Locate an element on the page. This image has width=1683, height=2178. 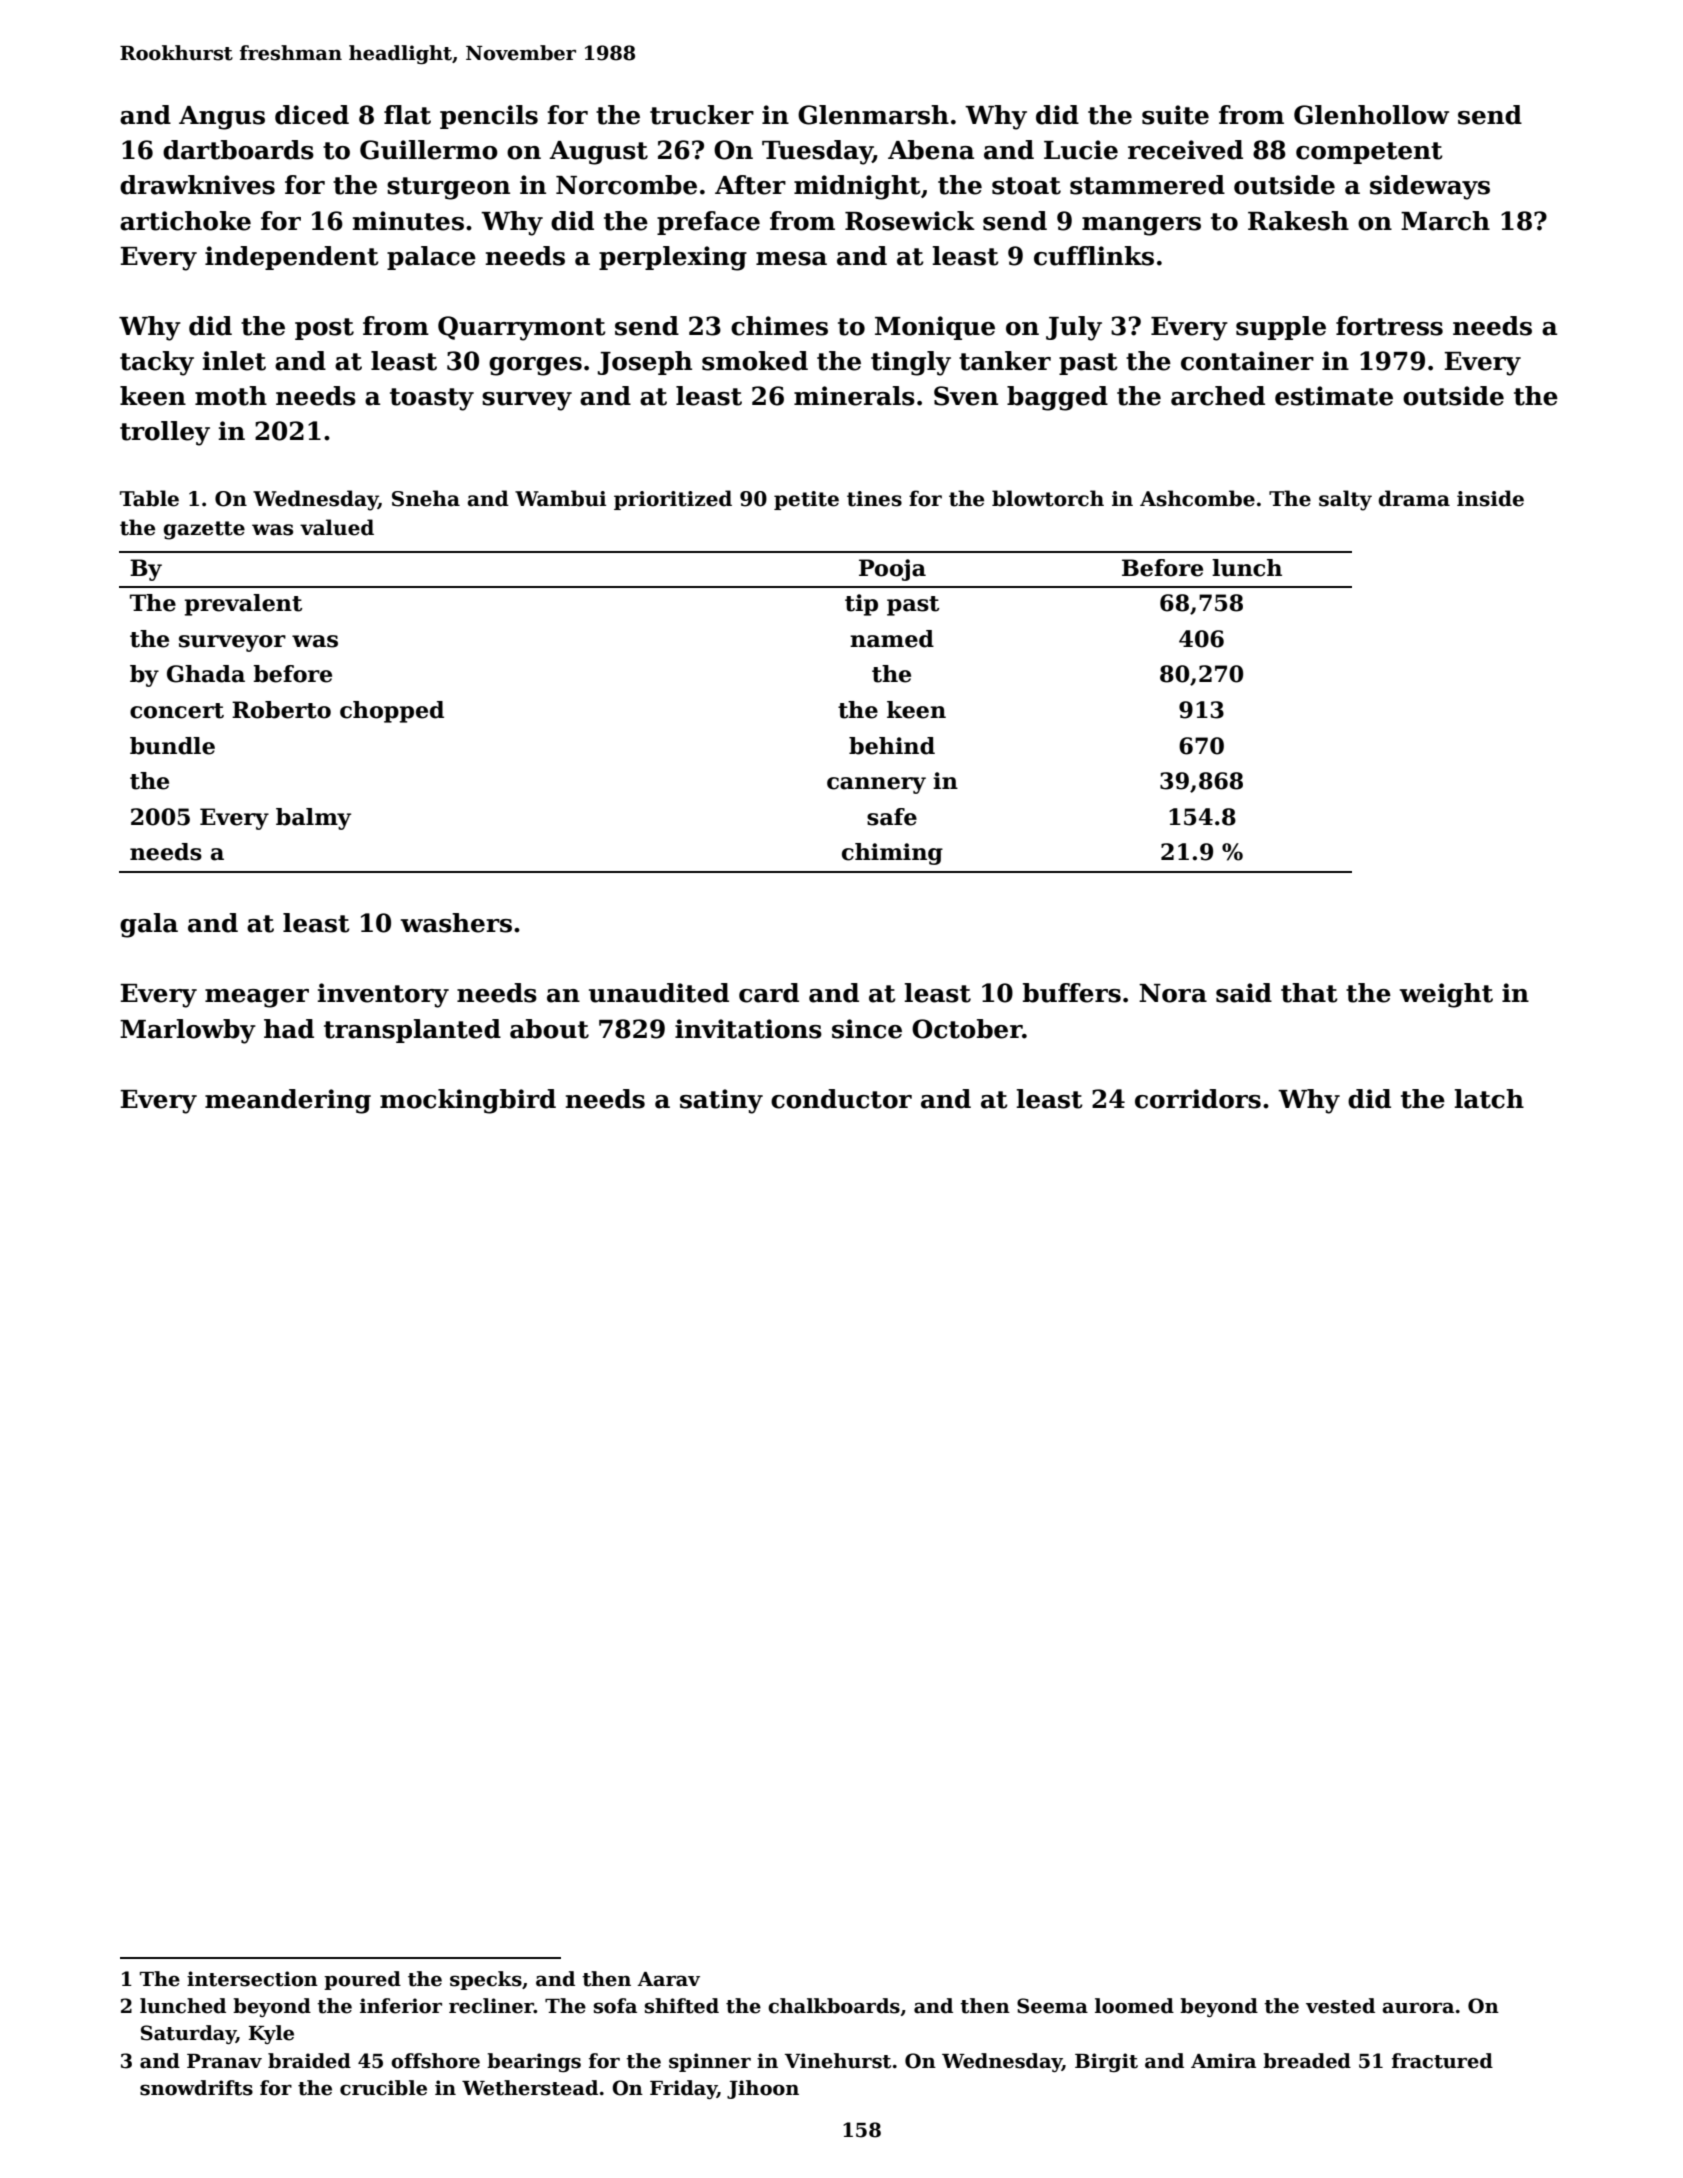
October is located at coordinates (967, 1029).
